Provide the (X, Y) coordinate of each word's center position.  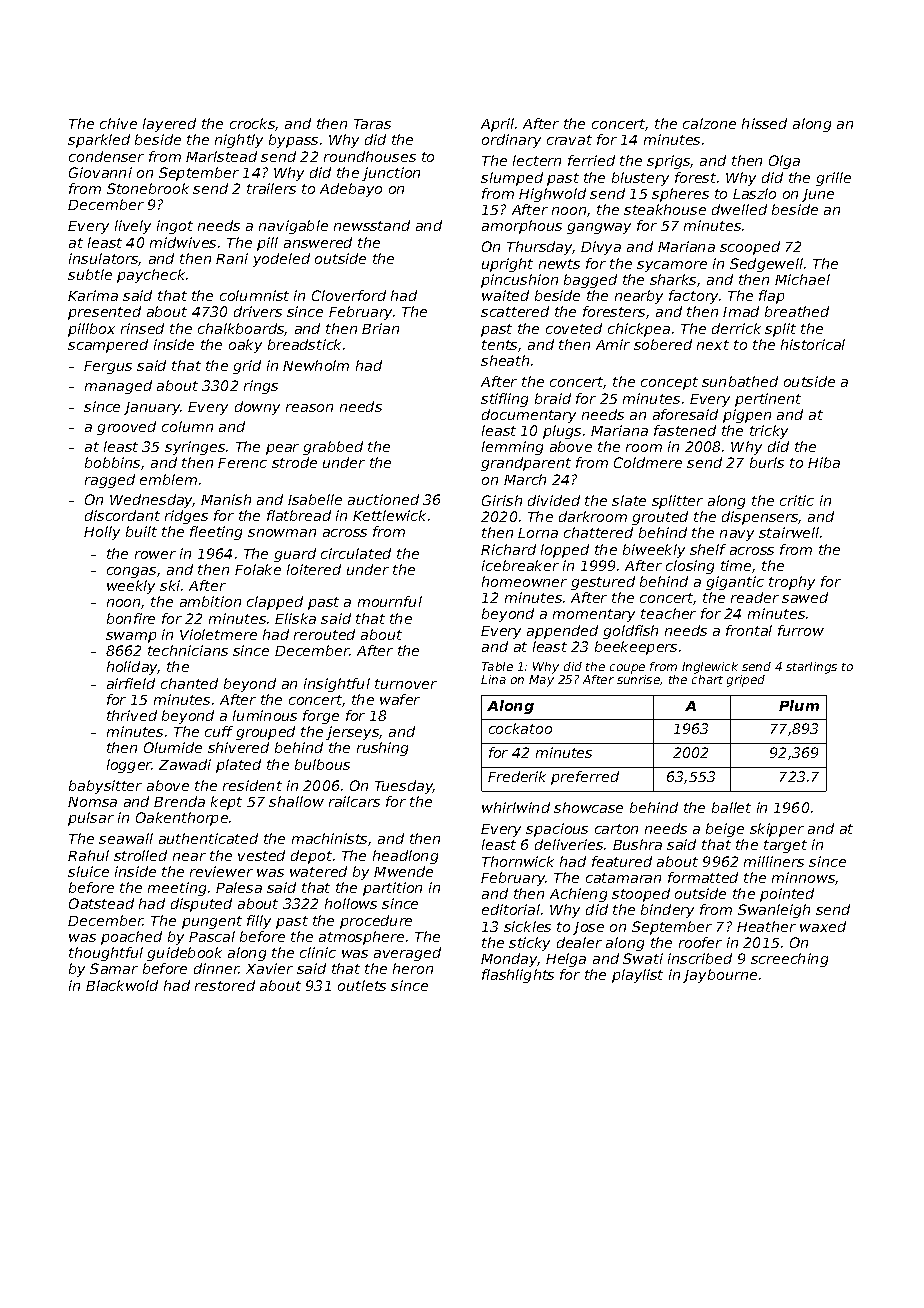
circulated (356, 553)
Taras (372, 124)
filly (259, 922)
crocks (252, 123)
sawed (805, 597)
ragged (110, 481)
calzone (709, 123)
